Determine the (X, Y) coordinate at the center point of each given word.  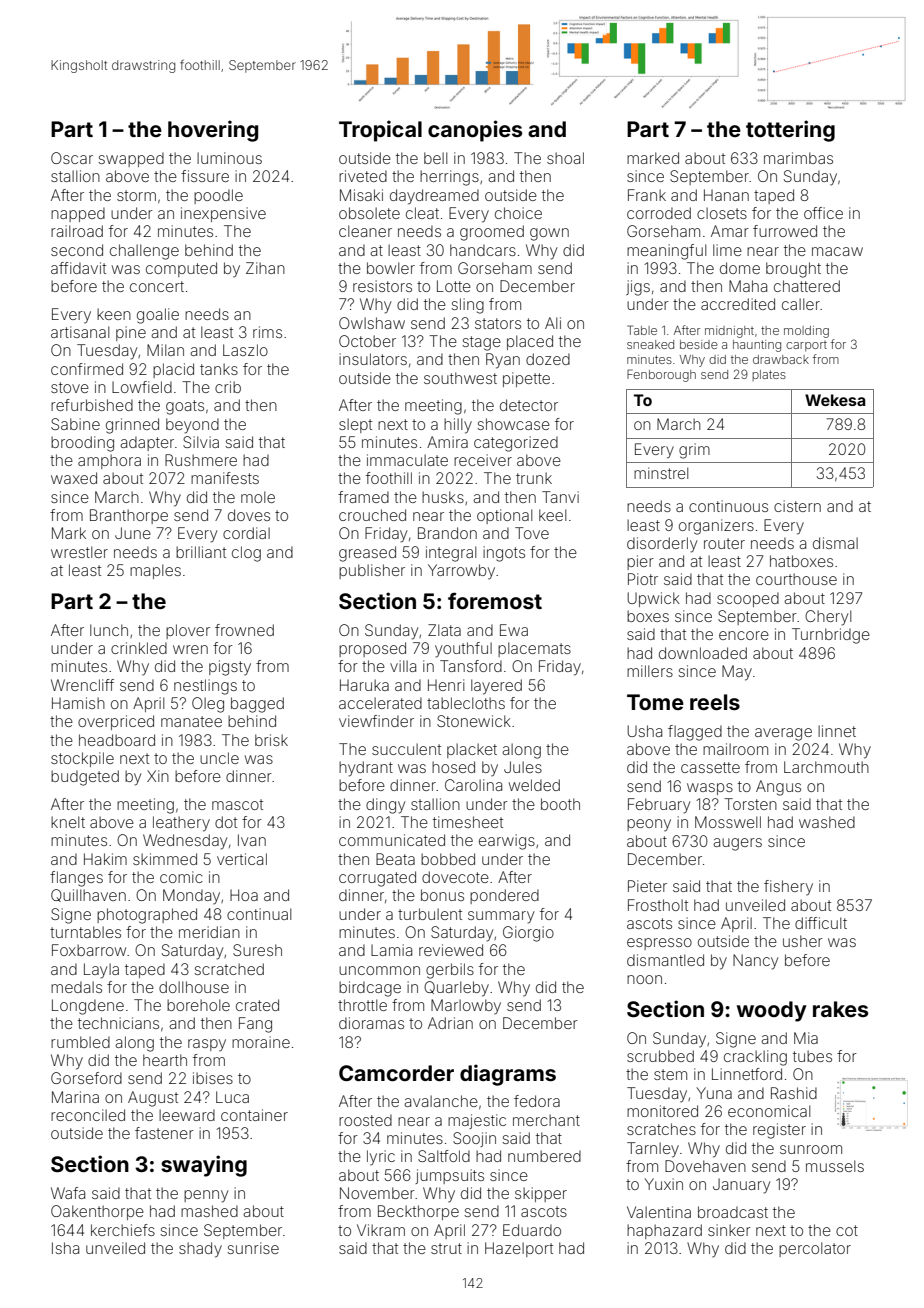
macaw (837, 251)
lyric (381, 1157)
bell (435, 158)
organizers (716, 527)
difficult (821, 923)
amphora (109, 461)
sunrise (253, 1248)
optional (504, 516)
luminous (229, 158)
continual (259, 914)
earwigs (507, 842)
